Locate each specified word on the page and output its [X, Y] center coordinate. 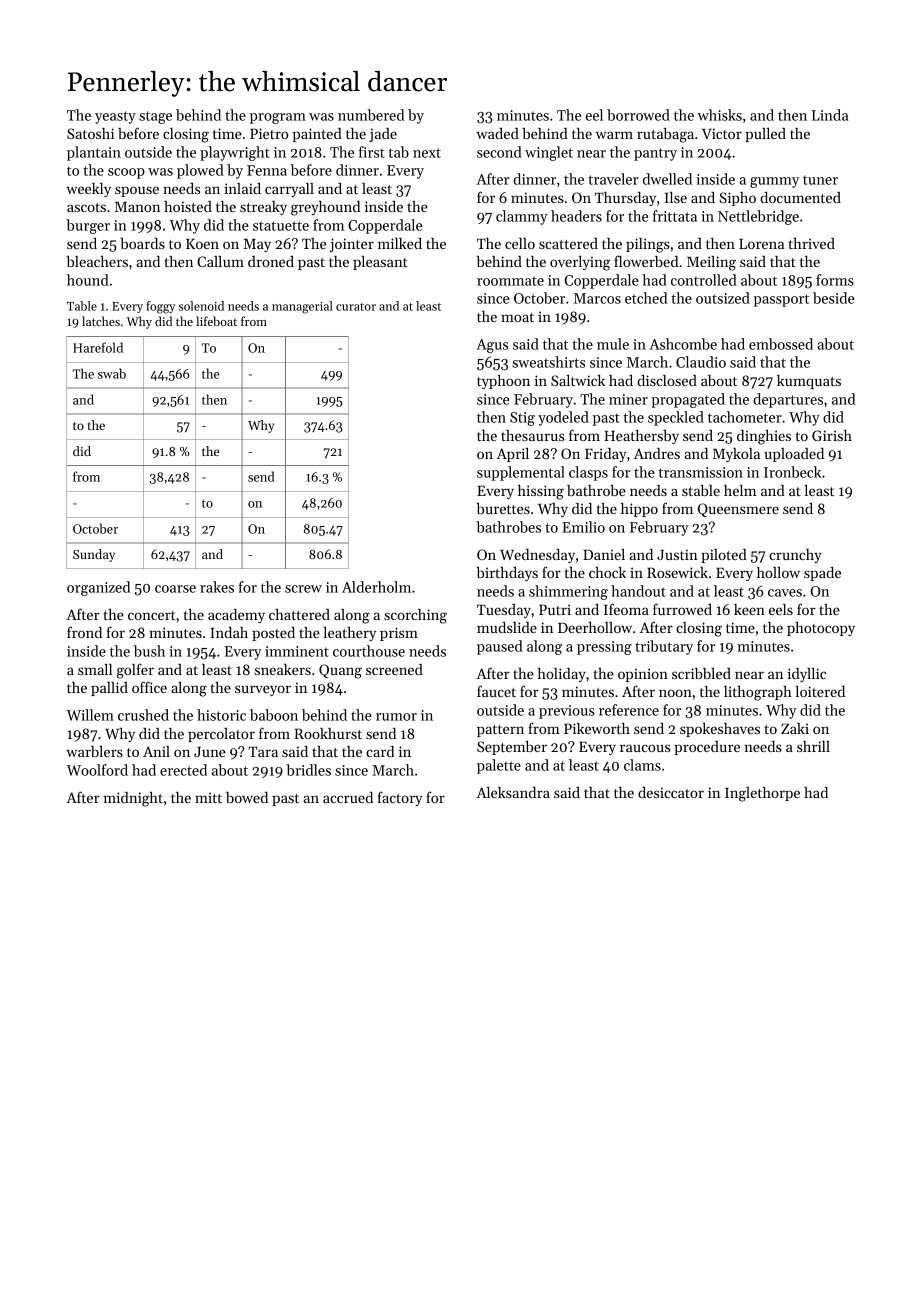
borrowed [638, 115]
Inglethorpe [762, 794]
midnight [133, 799]
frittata [675, 216]
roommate [510, 281]
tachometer [745, 417]
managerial [302, 307]
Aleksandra [513, 792]
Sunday [94, 555]
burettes [503, 508]
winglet [549, 153]
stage [155, 117]
